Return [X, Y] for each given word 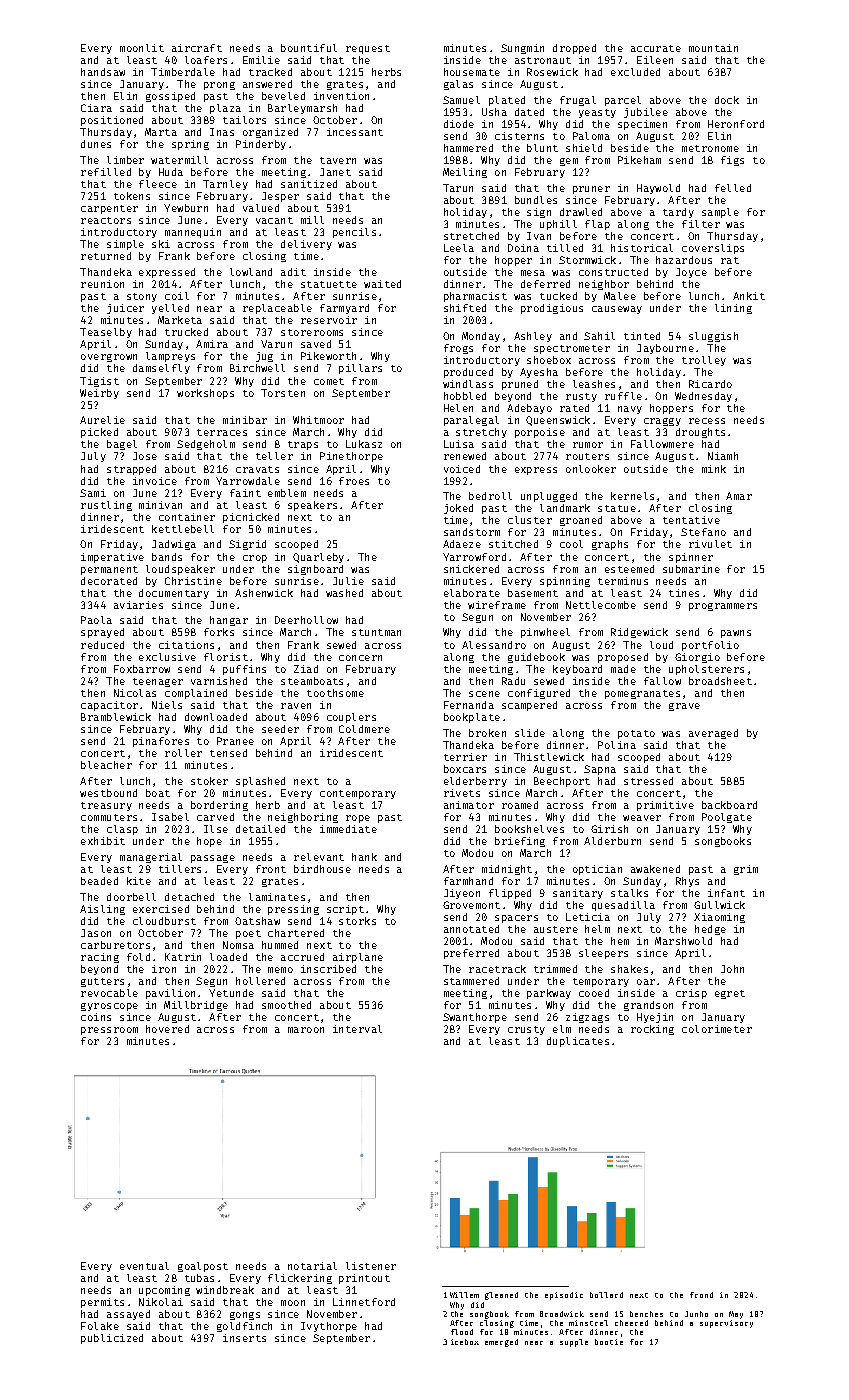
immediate [348, 829]
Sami [93, 493]
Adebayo [529, 409]
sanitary [578, 894]
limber [125, 160]
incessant [355, 132]
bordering [219, 806]
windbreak [225, 1290]
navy [630, 410]
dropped [574, 49]
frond [701, 1295]
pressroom [109, 1031]
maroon [306, 1030]
